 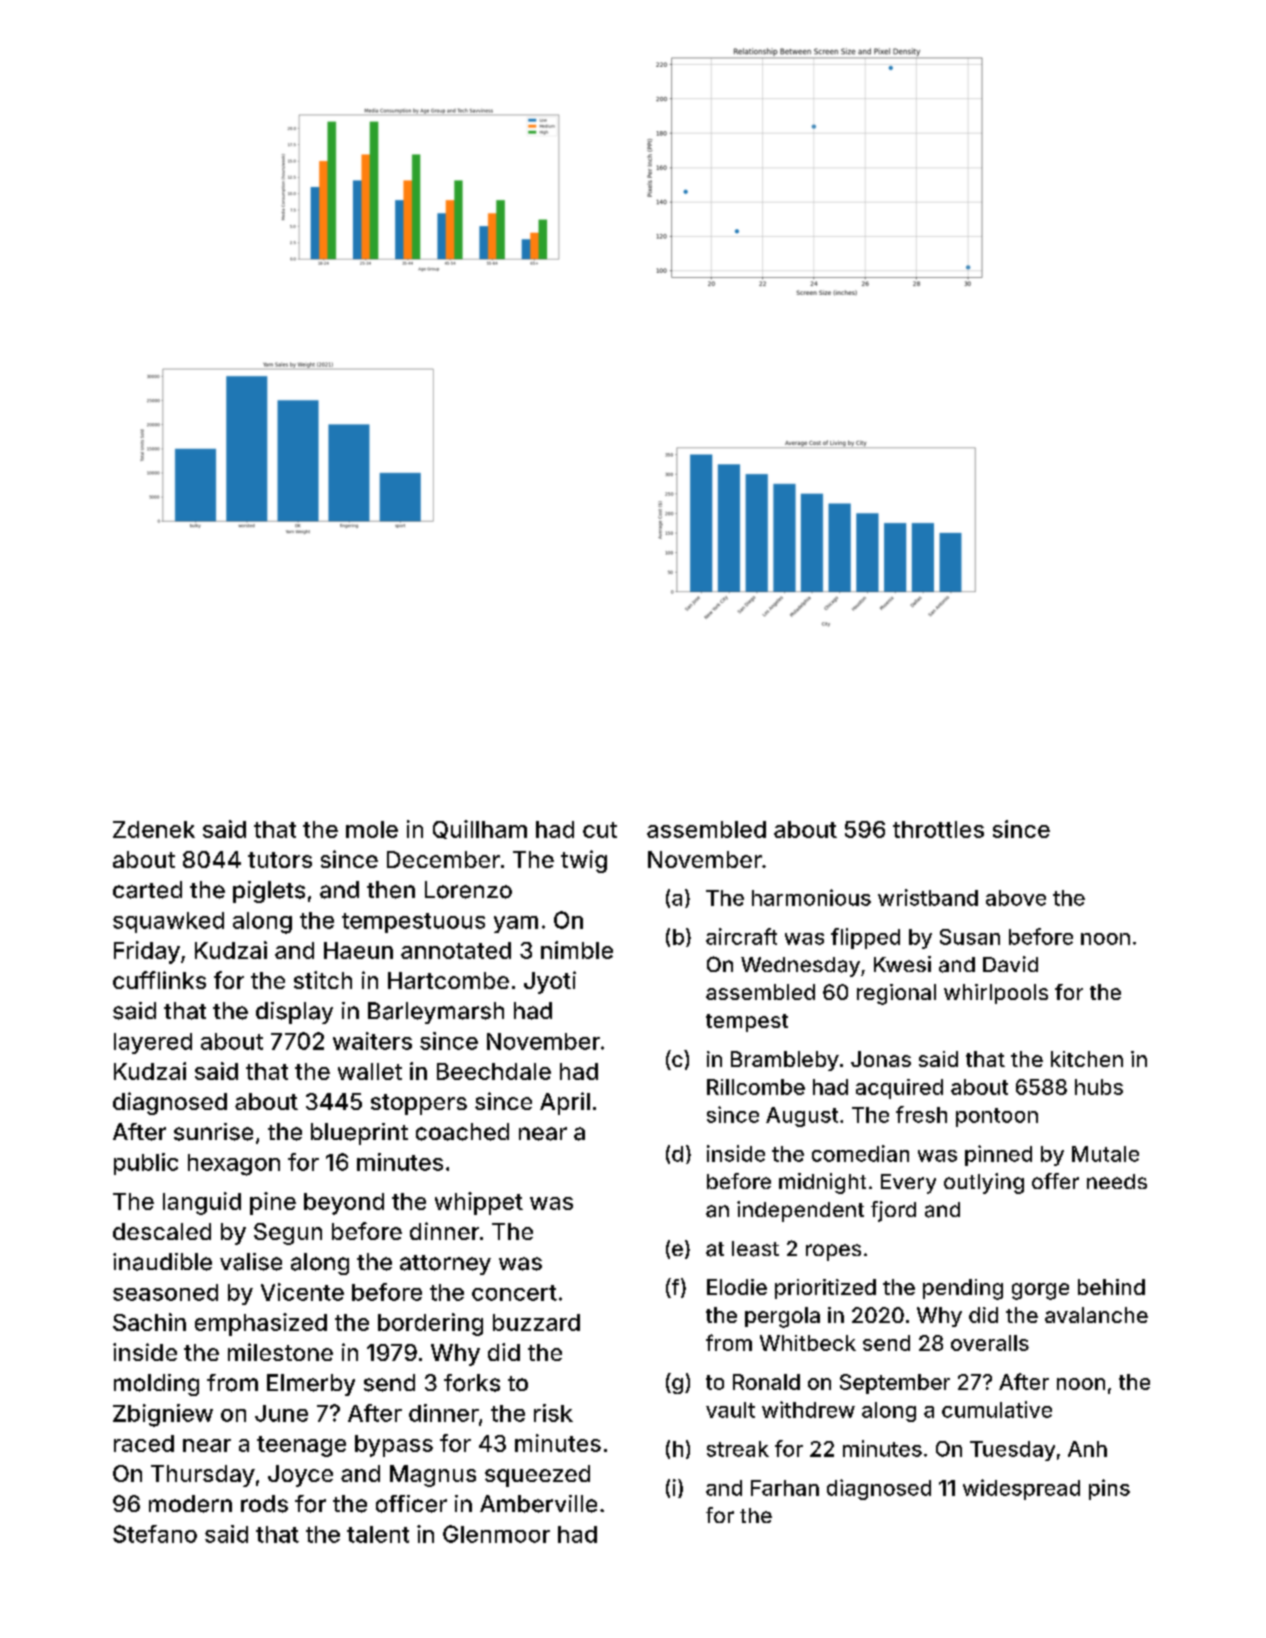 What do you see at coordinates (550, 982) in the screenshot?
I see `Jyoti` at bounding box center [550, 982].
